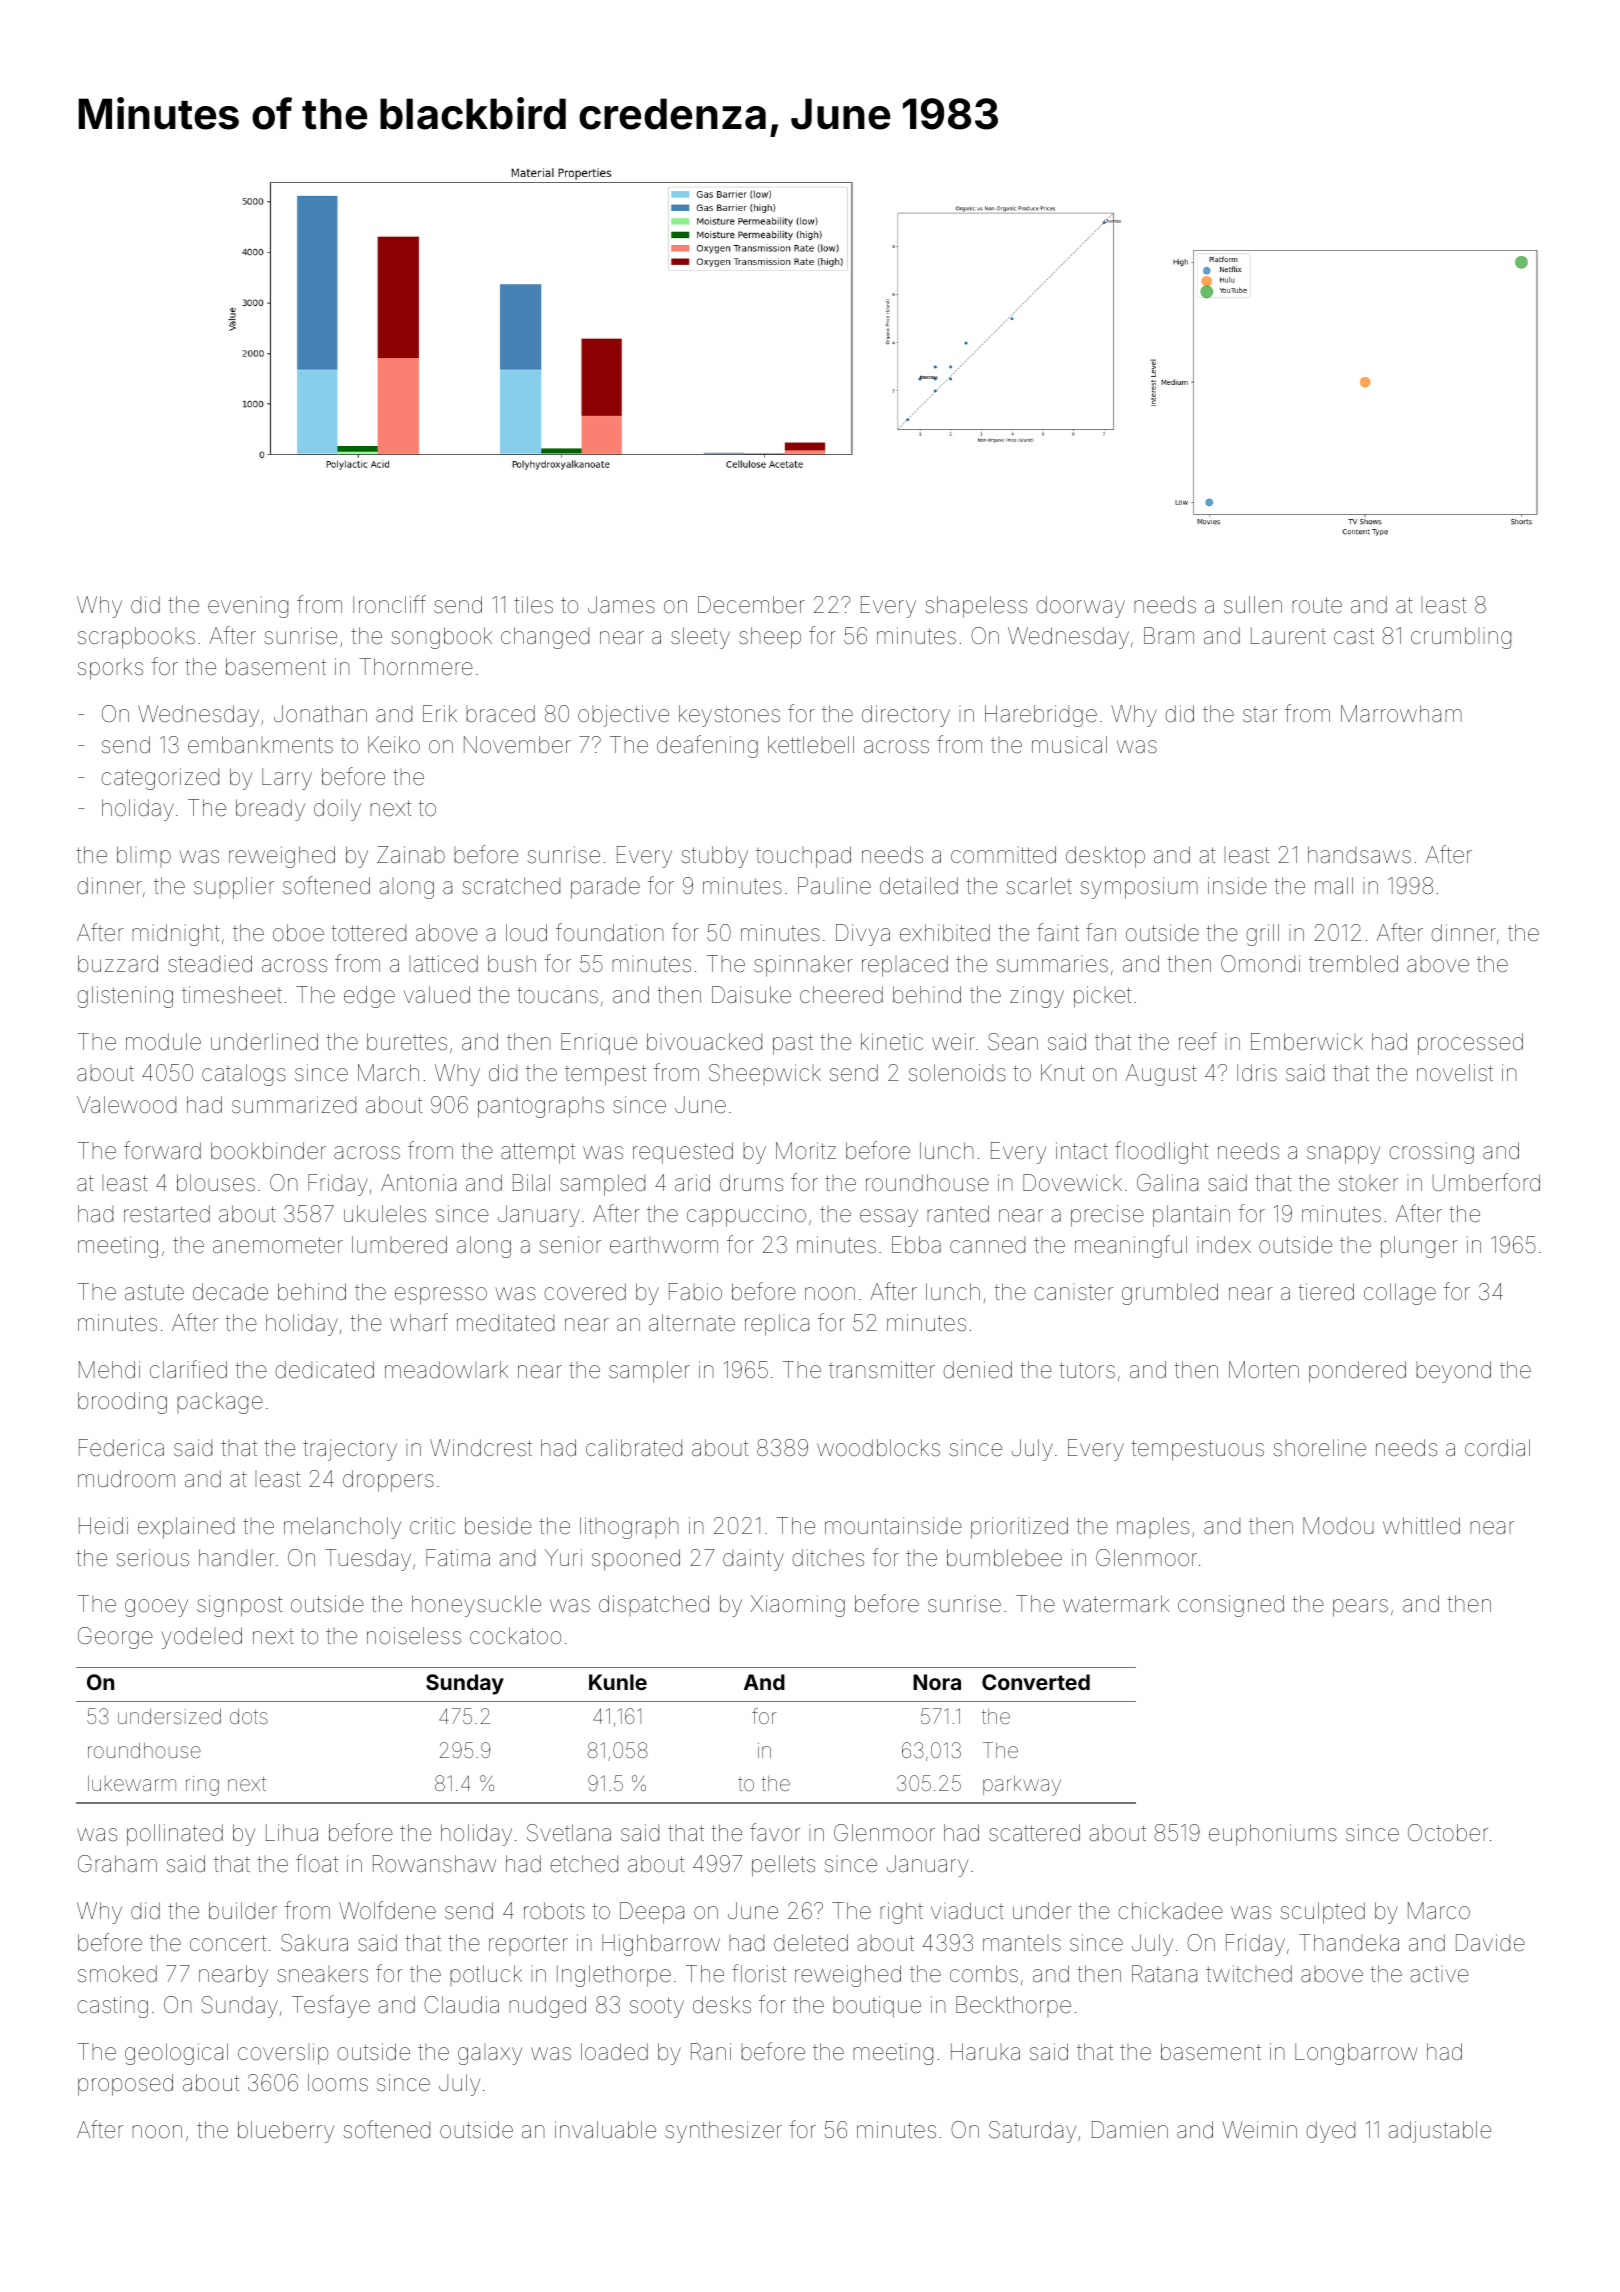 The width and height of the screenshot is (1620, 2292). What do you see at coordinates (248, 607) in the screenshot?
I see `evening` at bounding box center [248, 607].
